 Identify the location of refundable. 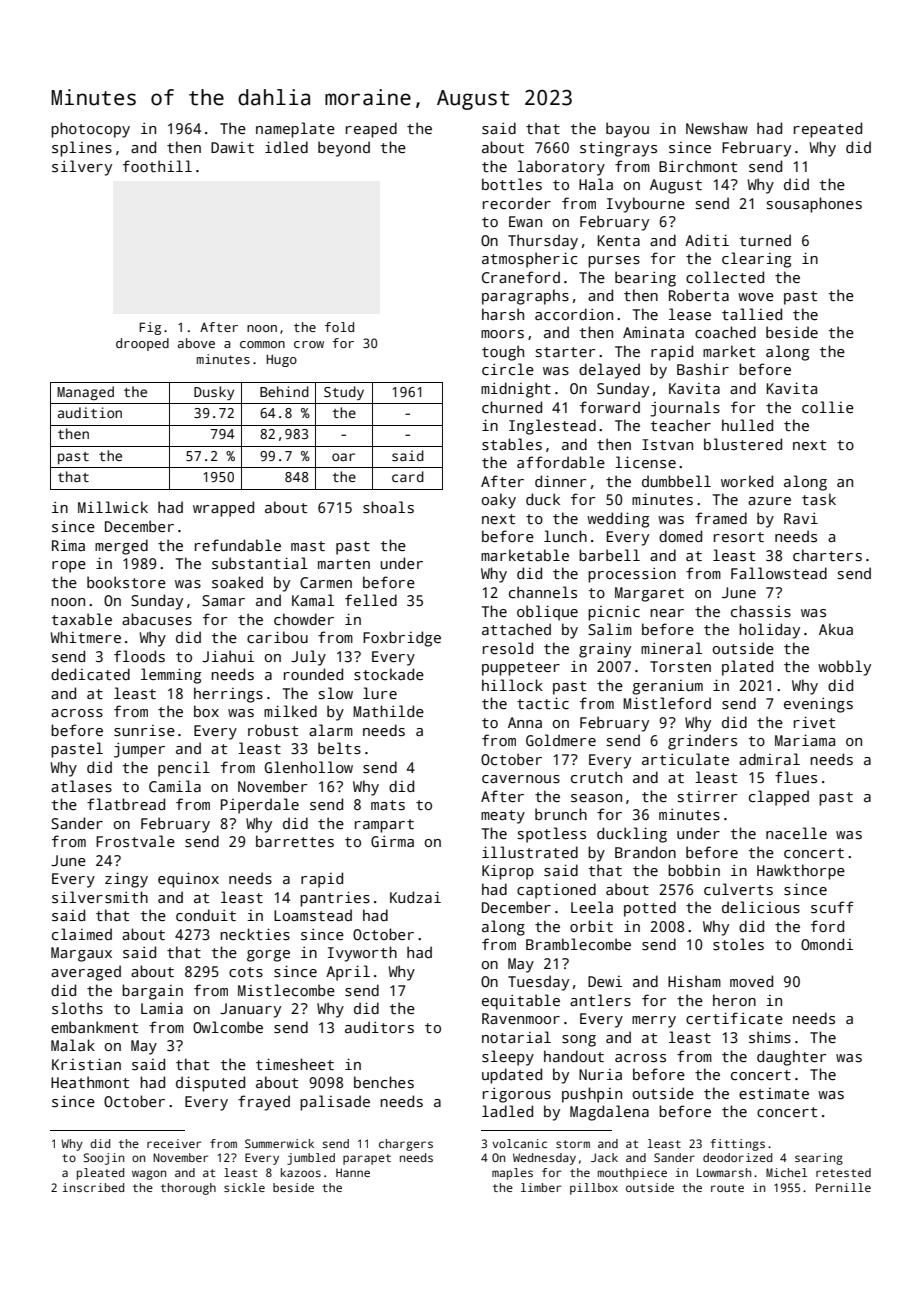
(238, 545).
